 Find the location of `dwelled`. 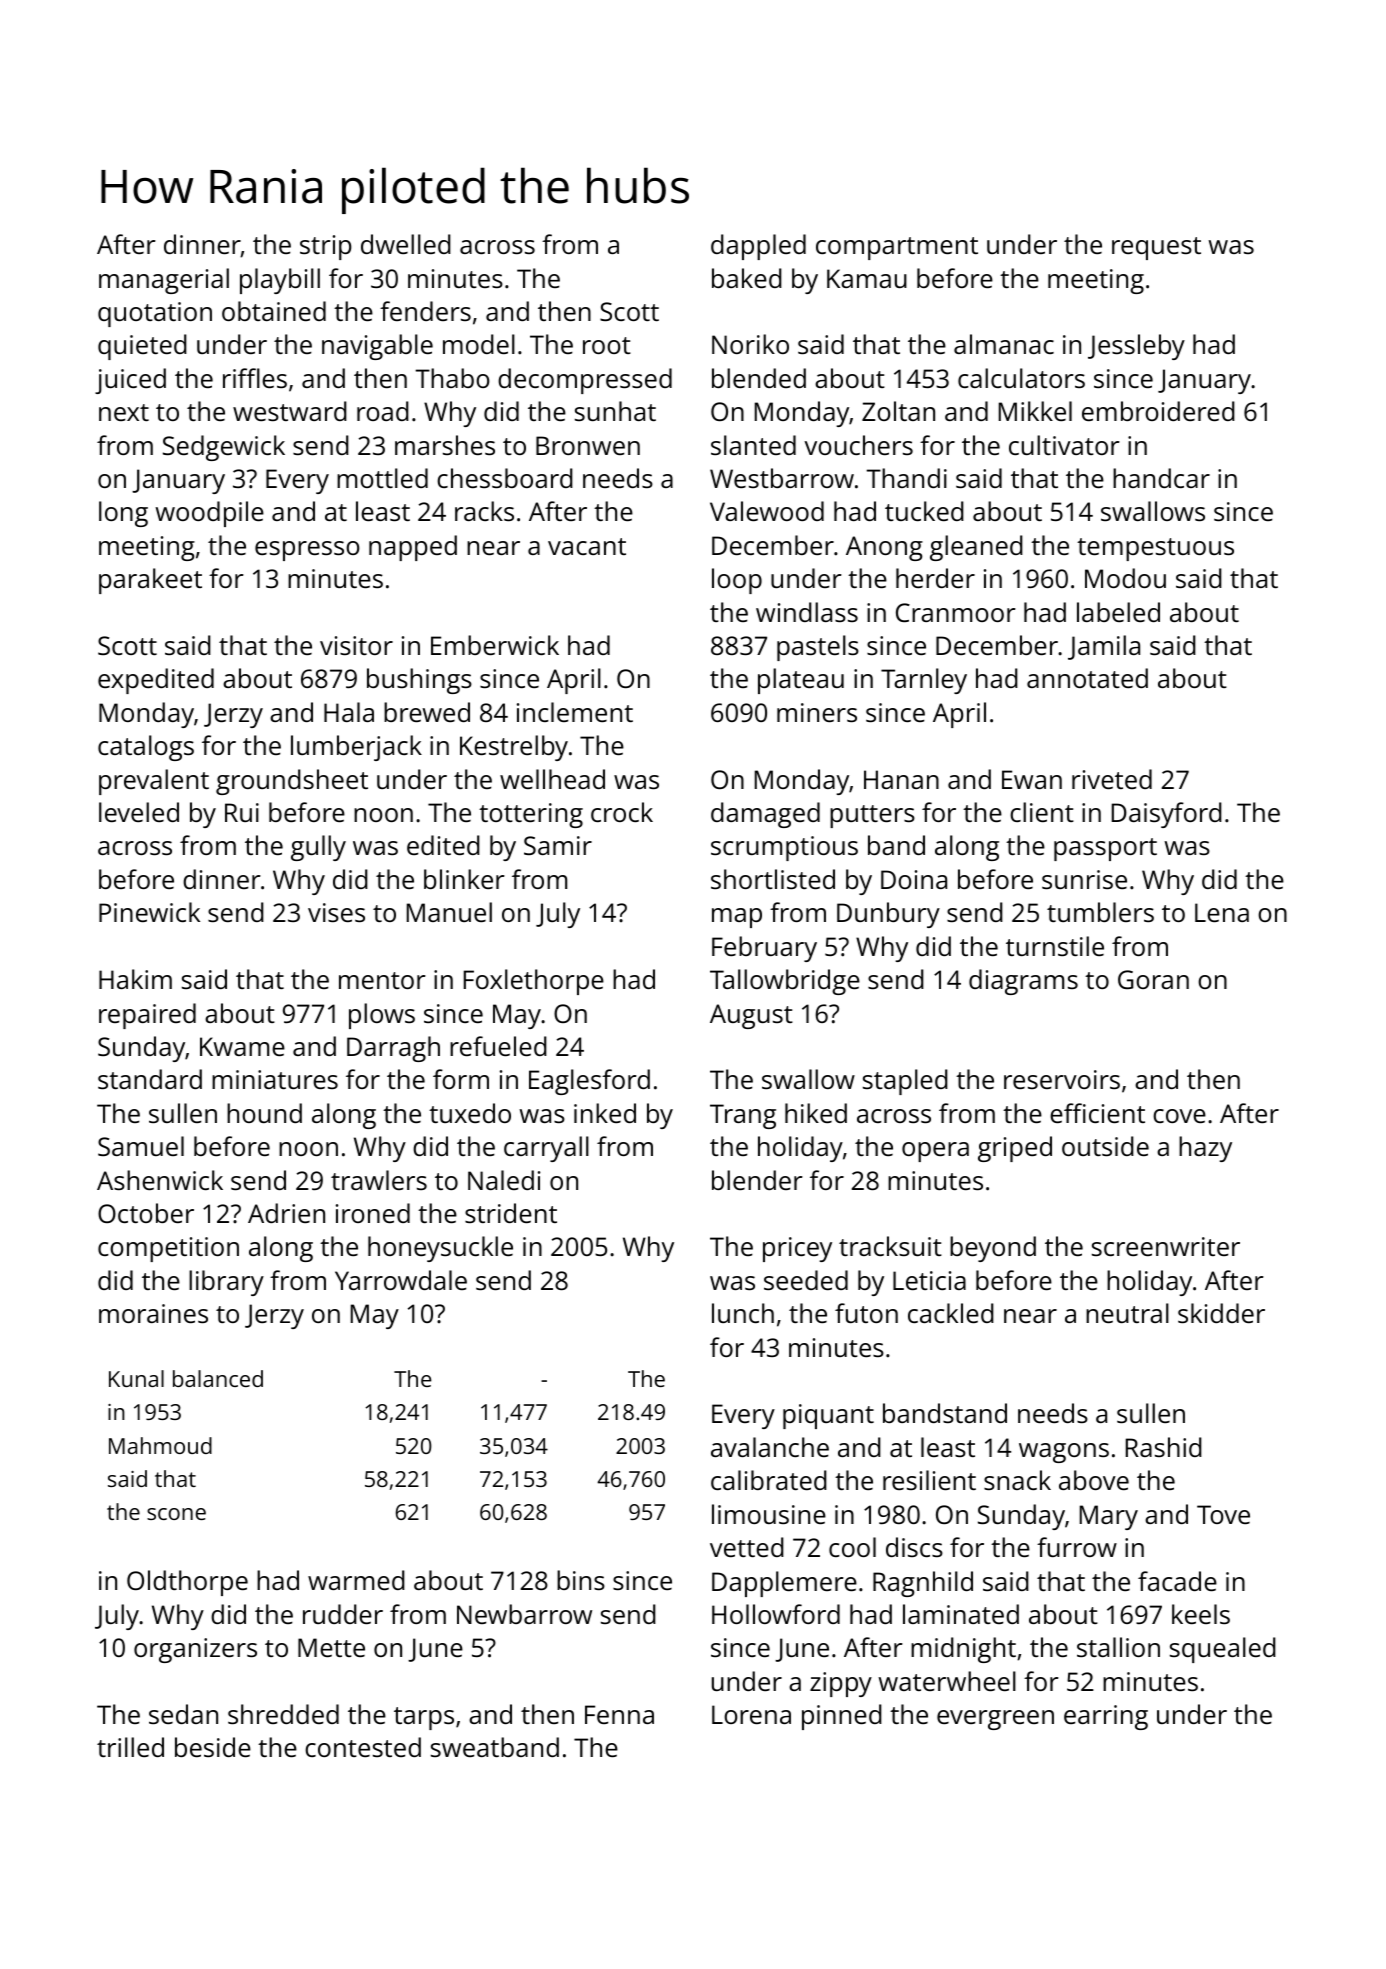

dwelled is located at coordinates (406, 244).
